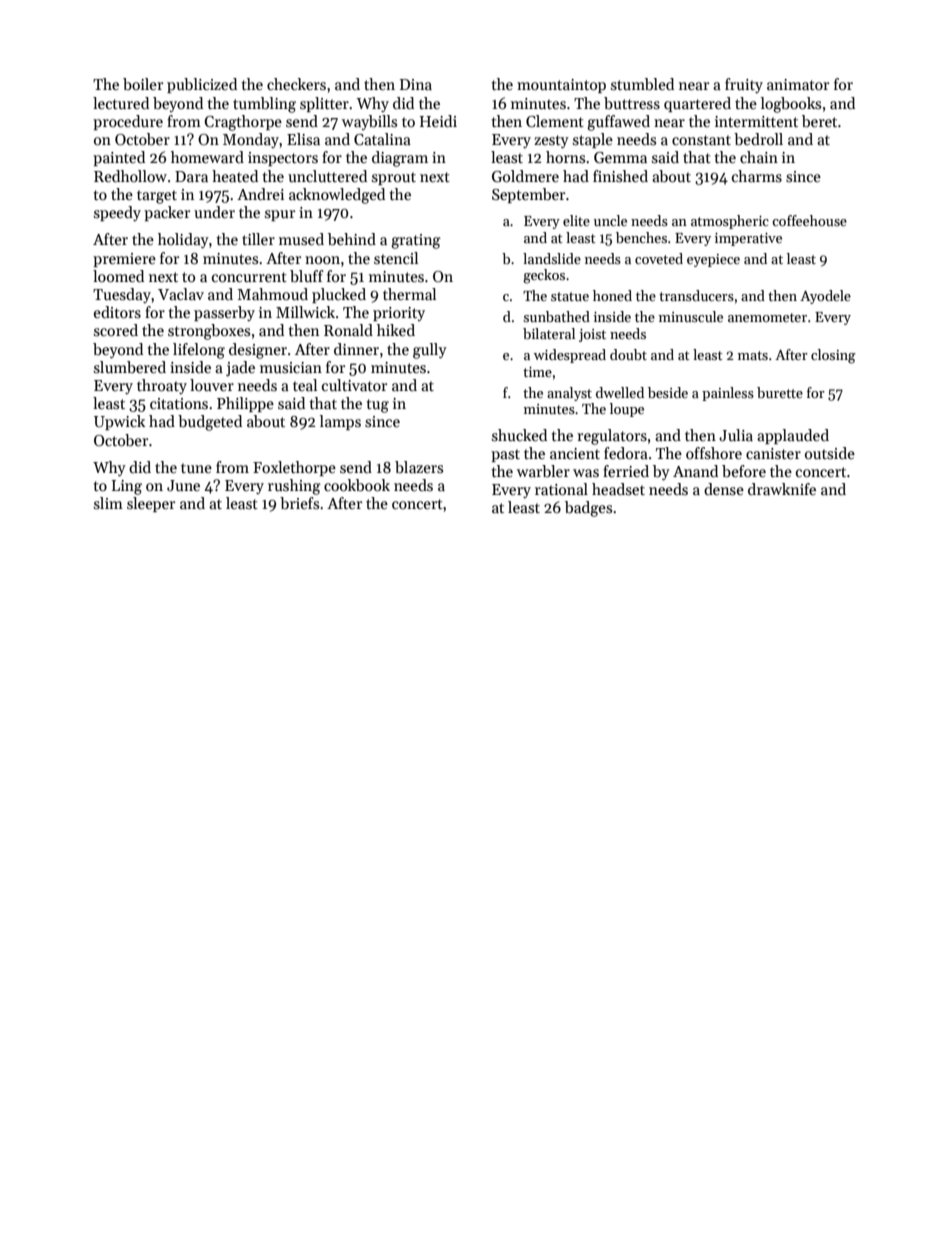 The width and height of the page is (952, 1233). I want to click on atmospheric, so click(730, 222).
